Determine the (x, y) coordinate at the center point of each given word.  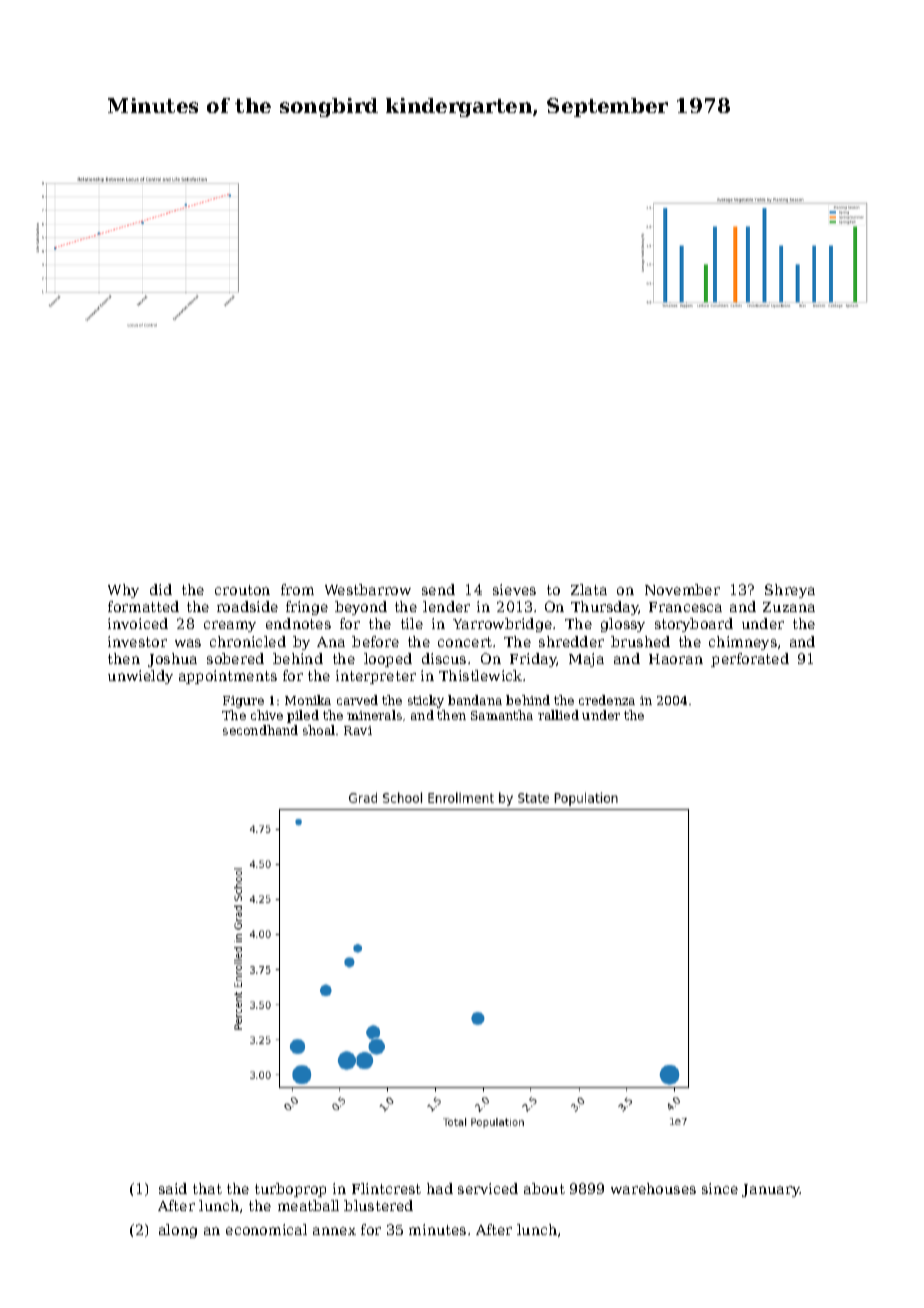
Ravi (358, 730)
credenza (607, 700)
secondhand (260, 730)
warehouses (653, 1188)
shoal (319, 730)
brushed (640, 641)
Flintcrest (386, 1188)
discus (444, 658)
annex (334, 1231)
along (178, 1231)
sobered (235, 658)
